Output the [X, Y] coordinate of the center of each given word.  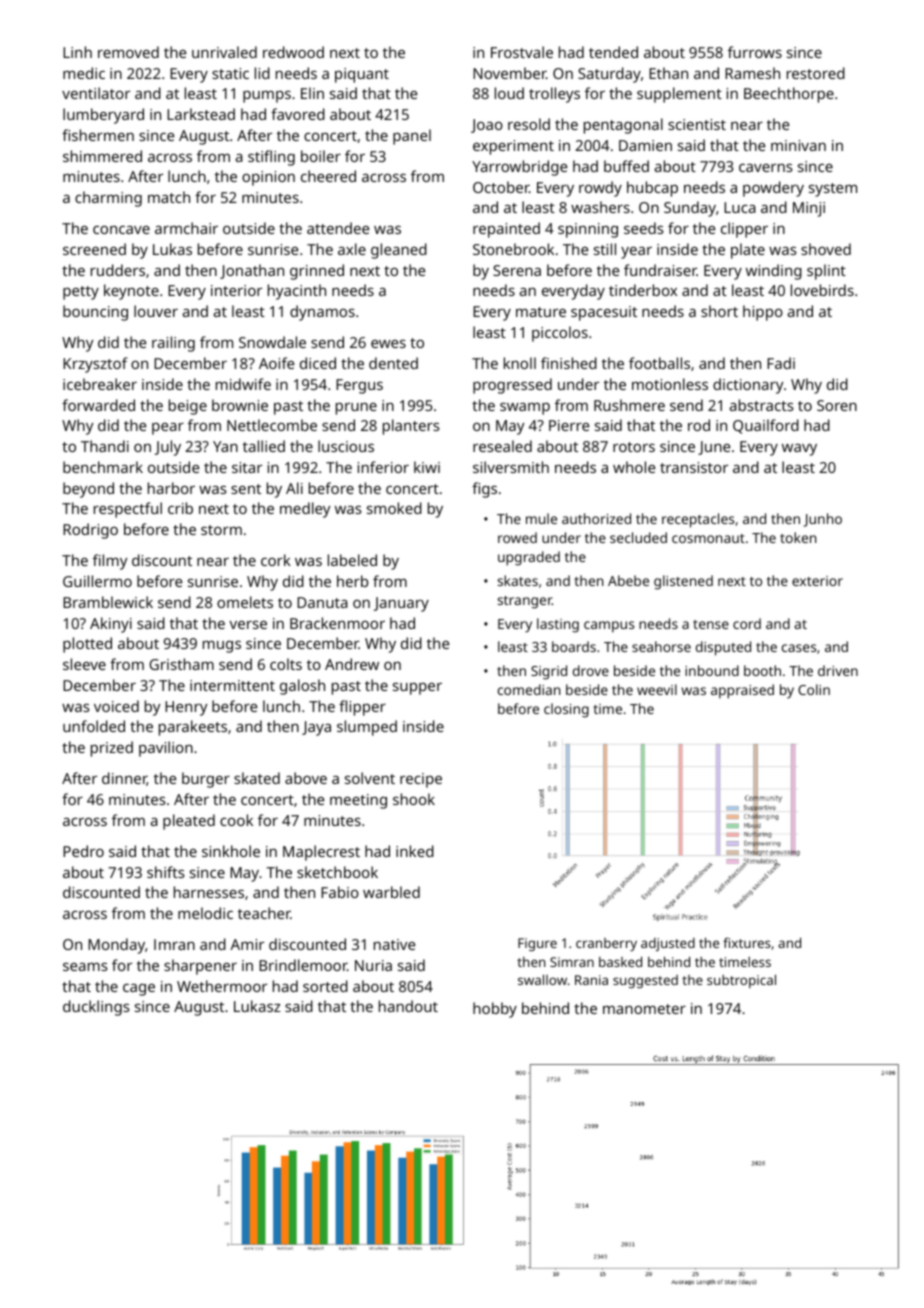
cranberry [606, 944]
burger [206, 780]
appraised [742, 691]
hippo [763, 313]
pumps [267, 97]
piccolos [560, 334]
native [394, 944]
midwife [243, 384]
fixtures [746, 942]
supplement [679, 95]
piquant [362, 75]
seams [85, 967]
